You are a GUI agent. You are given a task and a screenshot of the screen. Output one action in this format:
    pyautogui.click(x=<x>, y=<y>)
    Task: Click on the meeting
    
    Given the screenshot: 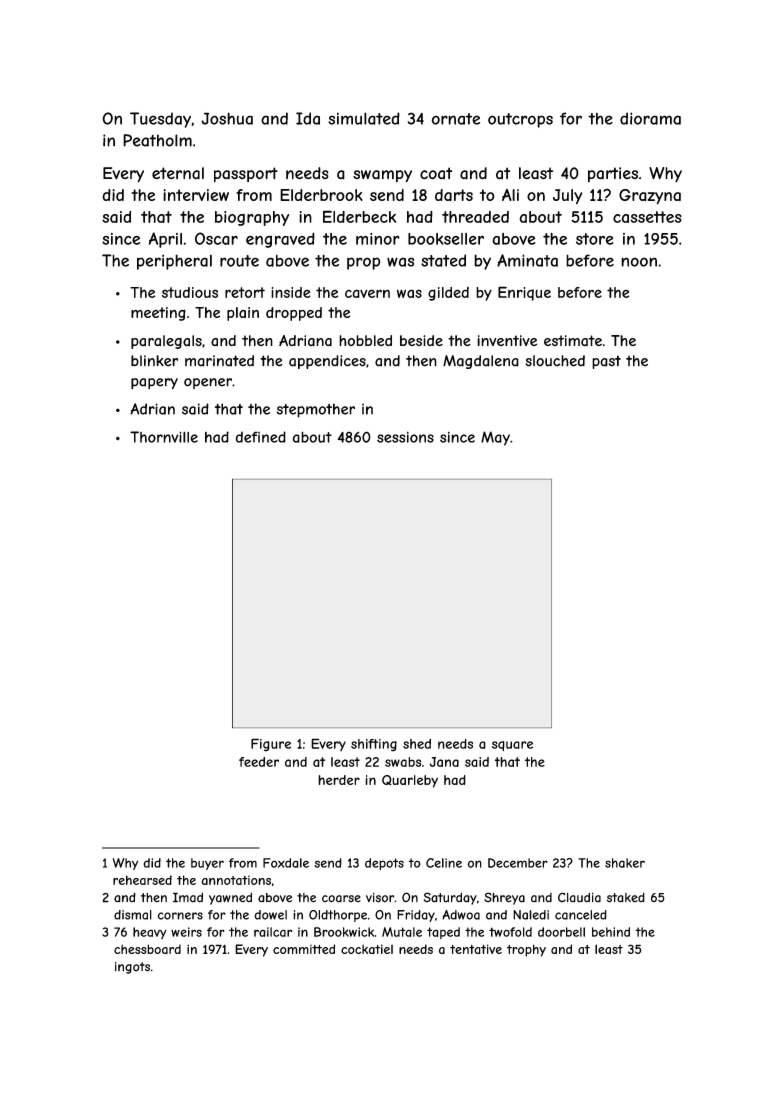 What is the action you would take?
    pyautogui.click(x=158, y=314)
